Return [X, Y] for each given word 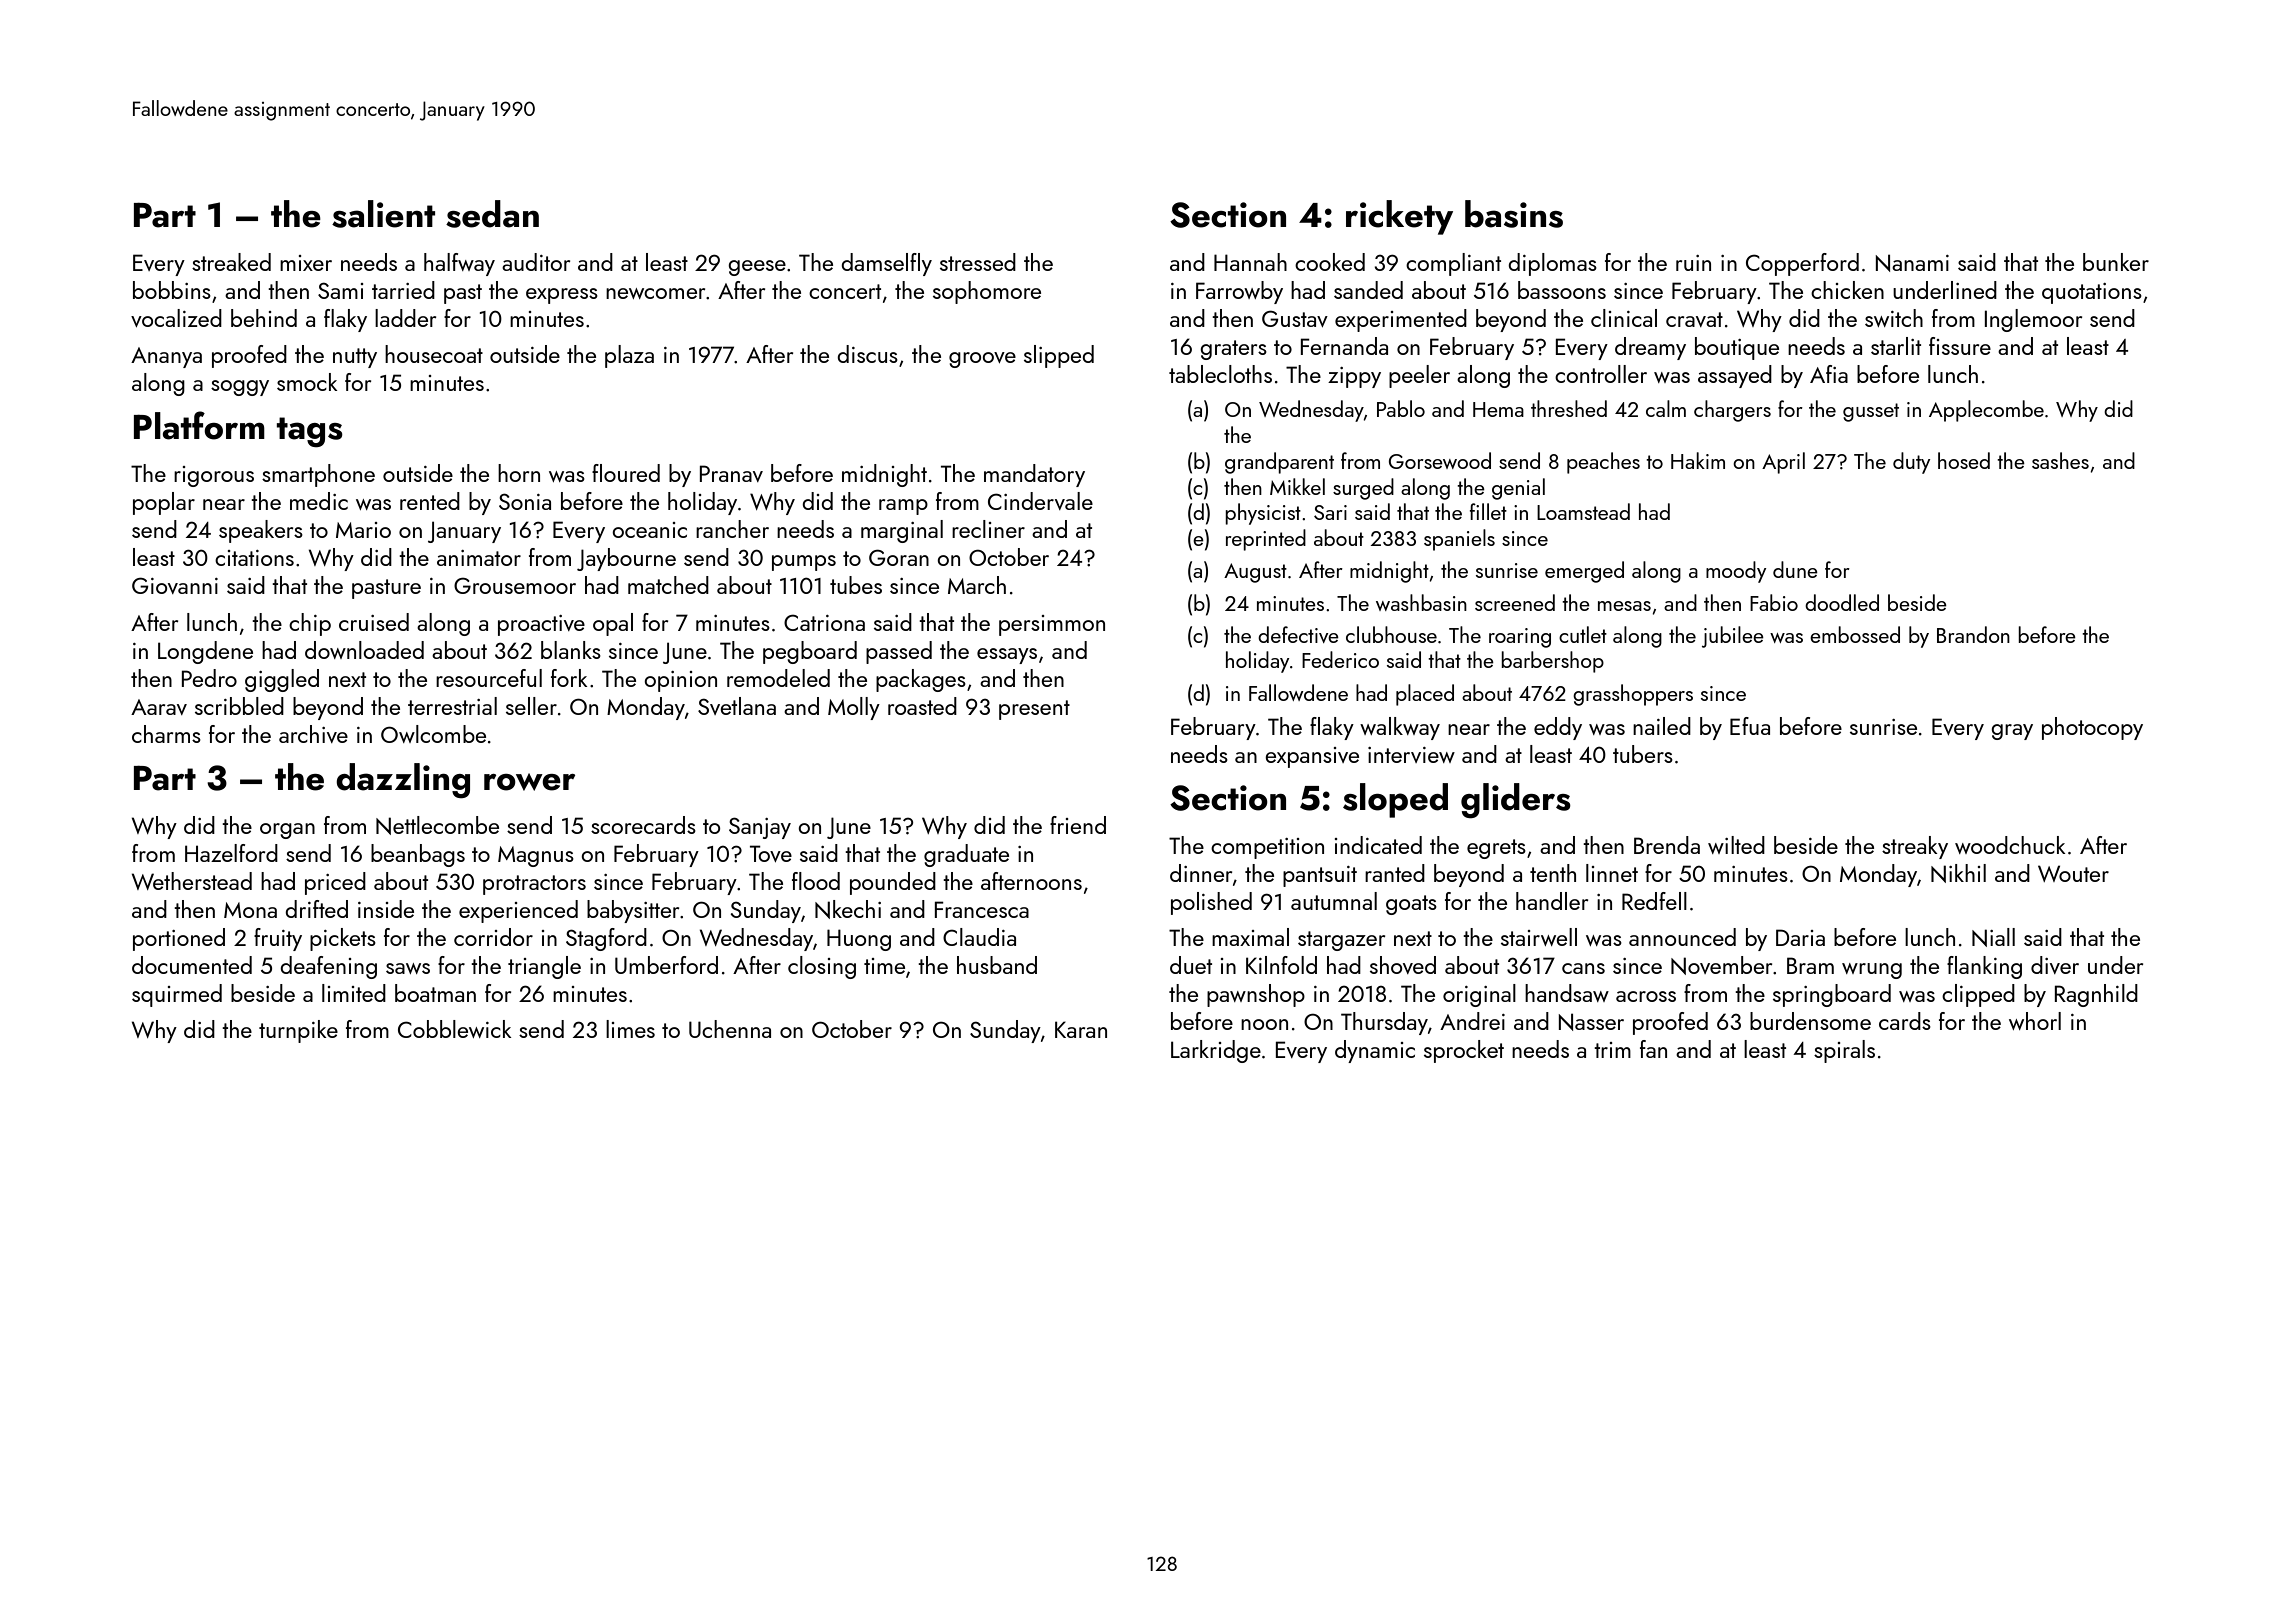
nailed [1662, 726]
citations [254, 558]
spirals [1844, 1051]
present [1034, 710]
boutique [1737, 348]
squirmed [177, 995]
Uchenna [730, 1029]
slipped [1059, 356]
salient [383, 214]
